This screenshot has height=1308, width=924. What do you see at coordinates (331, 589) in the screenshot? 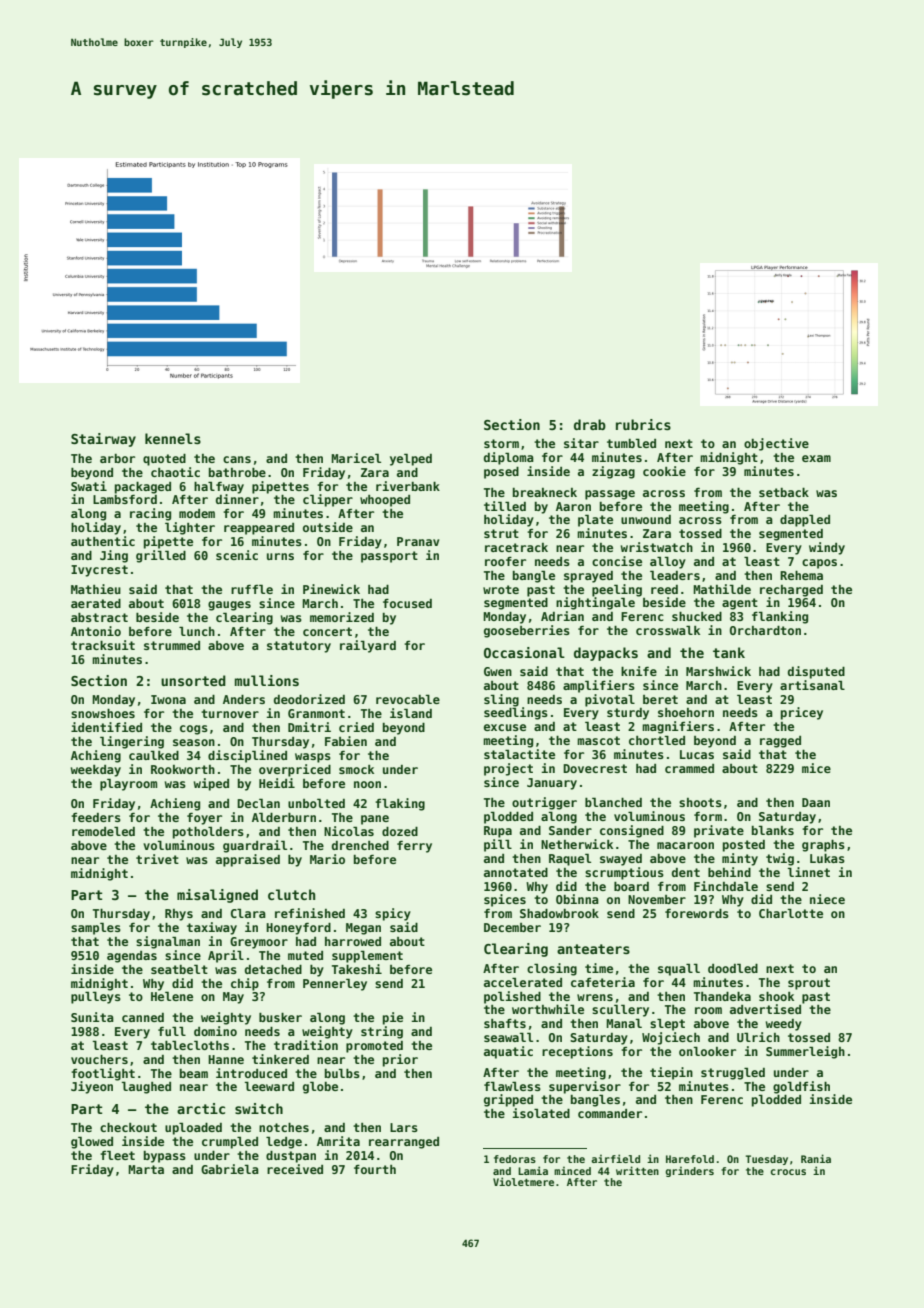
I see `Pinewick` at bounding box center [331, 589].
